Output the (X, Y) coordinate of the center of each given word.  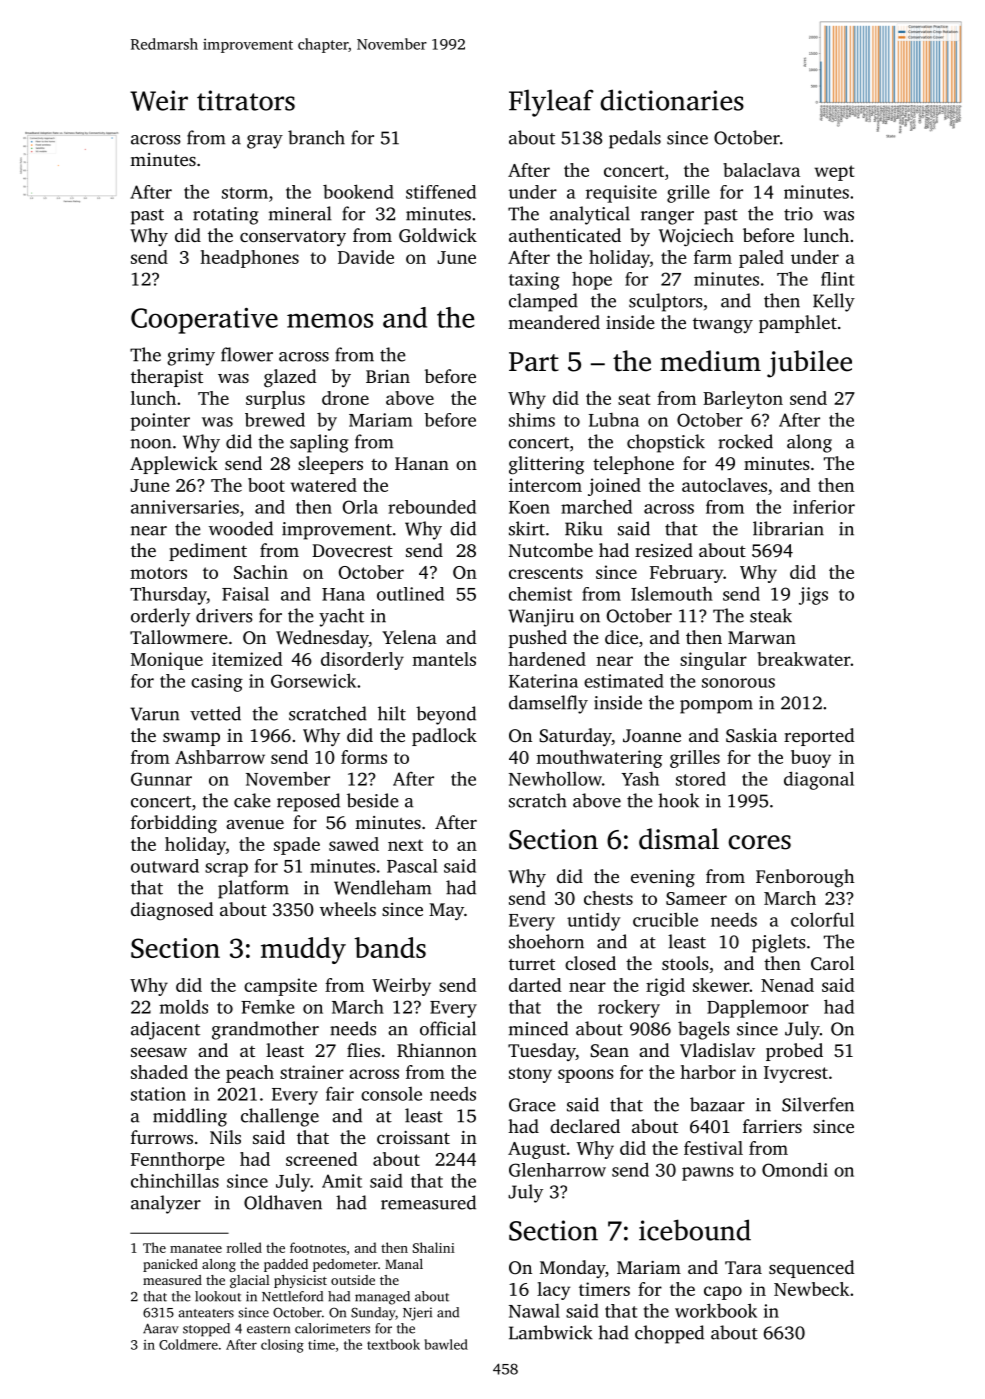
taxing (534, 281)
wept (834, 173)
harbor (708, 1072)
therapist (167, 378)
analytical (590, 215)
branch (316, 137)
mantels (444, 659)
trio (798, 214)
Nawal (534, 1310)
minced (538, 1028)
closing (282, 1346)
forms (364, 757)
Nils (225, 1137)
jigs (813, 596)
